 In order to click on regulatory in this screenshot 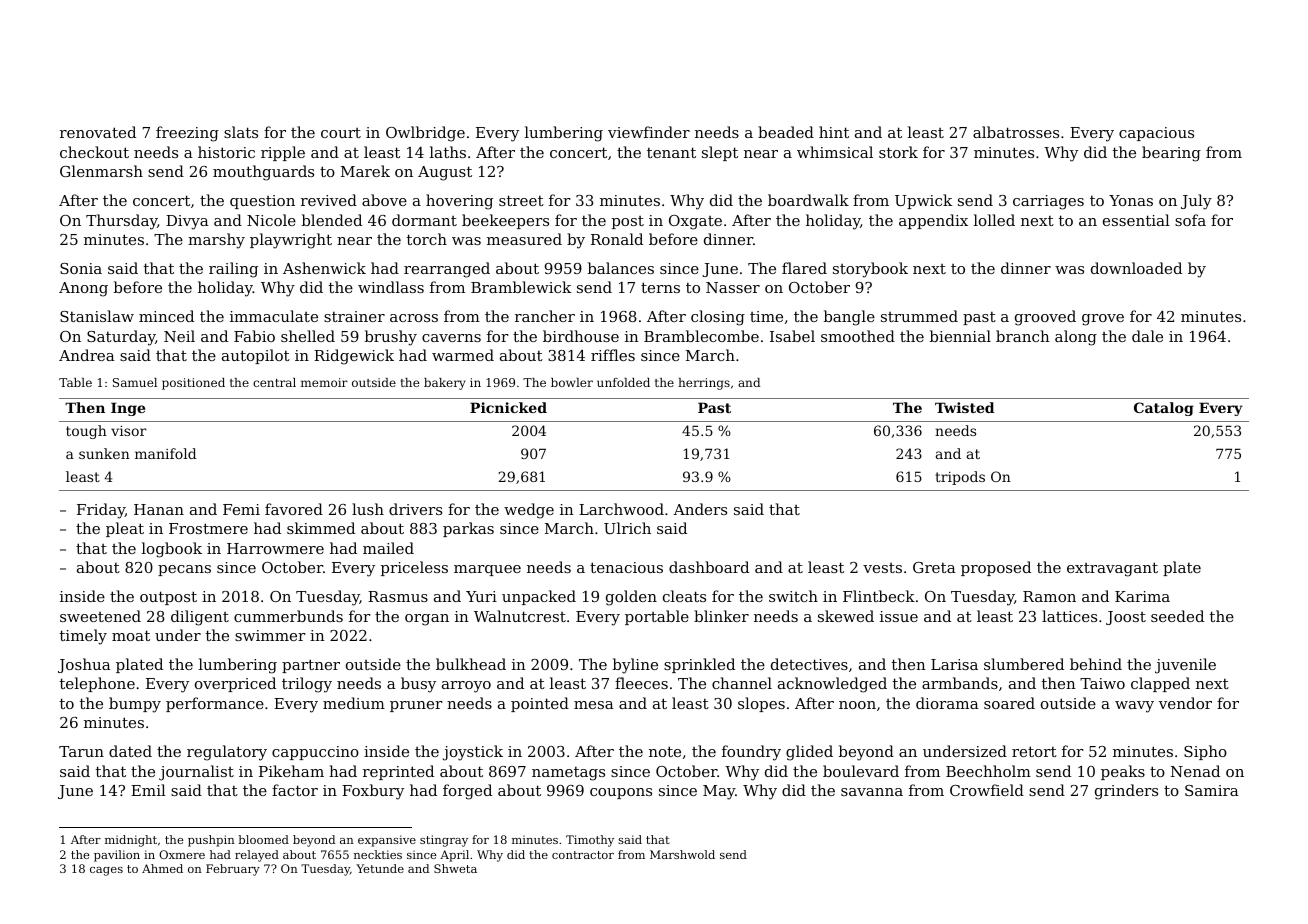, I will do `click(227, 753)`.
